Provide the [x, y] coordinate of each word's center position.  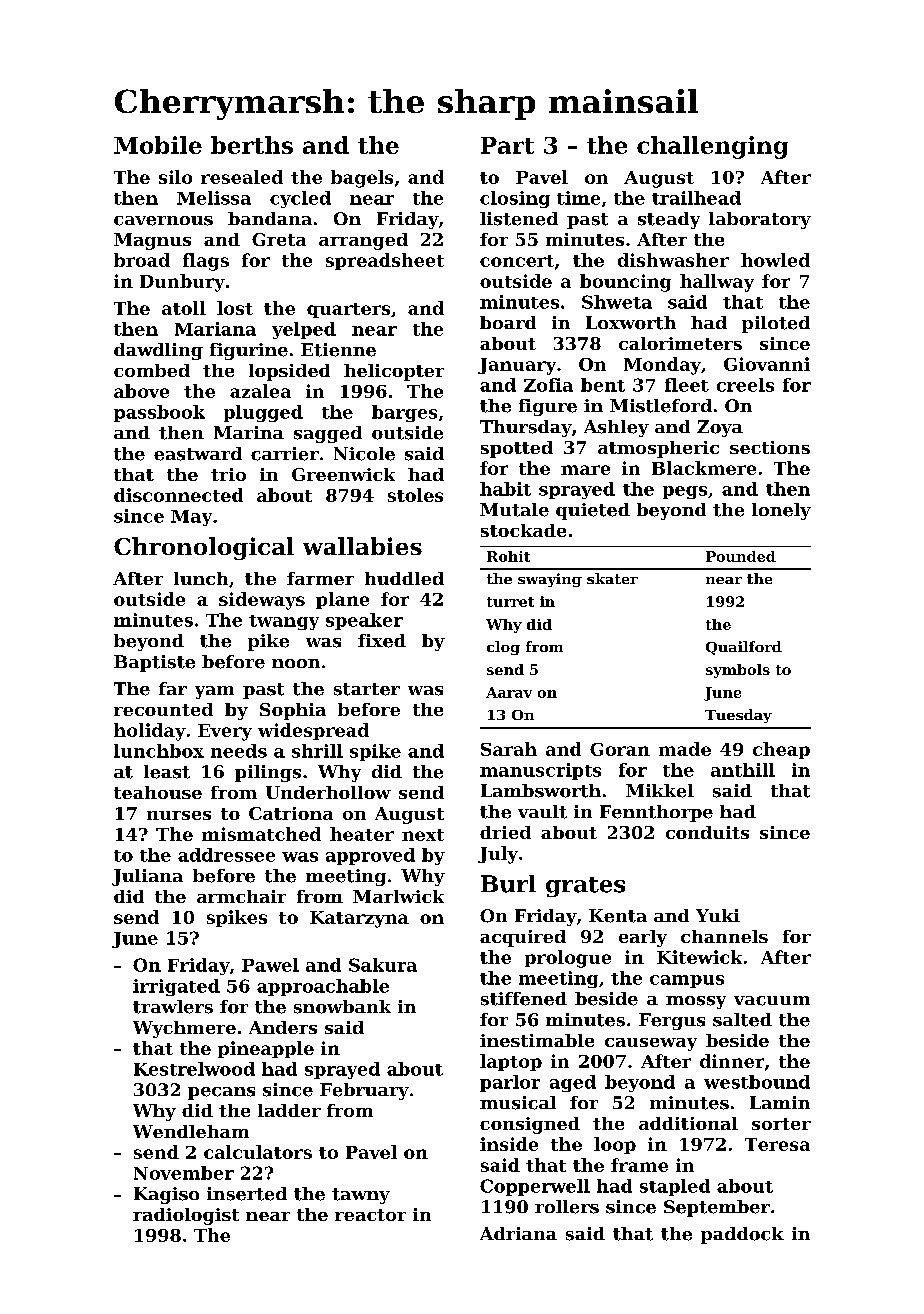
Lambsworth [541, 791]
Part [507, 145]
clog [503, 648]
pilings [268, 773]
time [578, 198]
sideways [262, 601]
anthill [743, 770]
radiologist [186, 1216]
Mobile [158, 145]
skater [612, 578]
